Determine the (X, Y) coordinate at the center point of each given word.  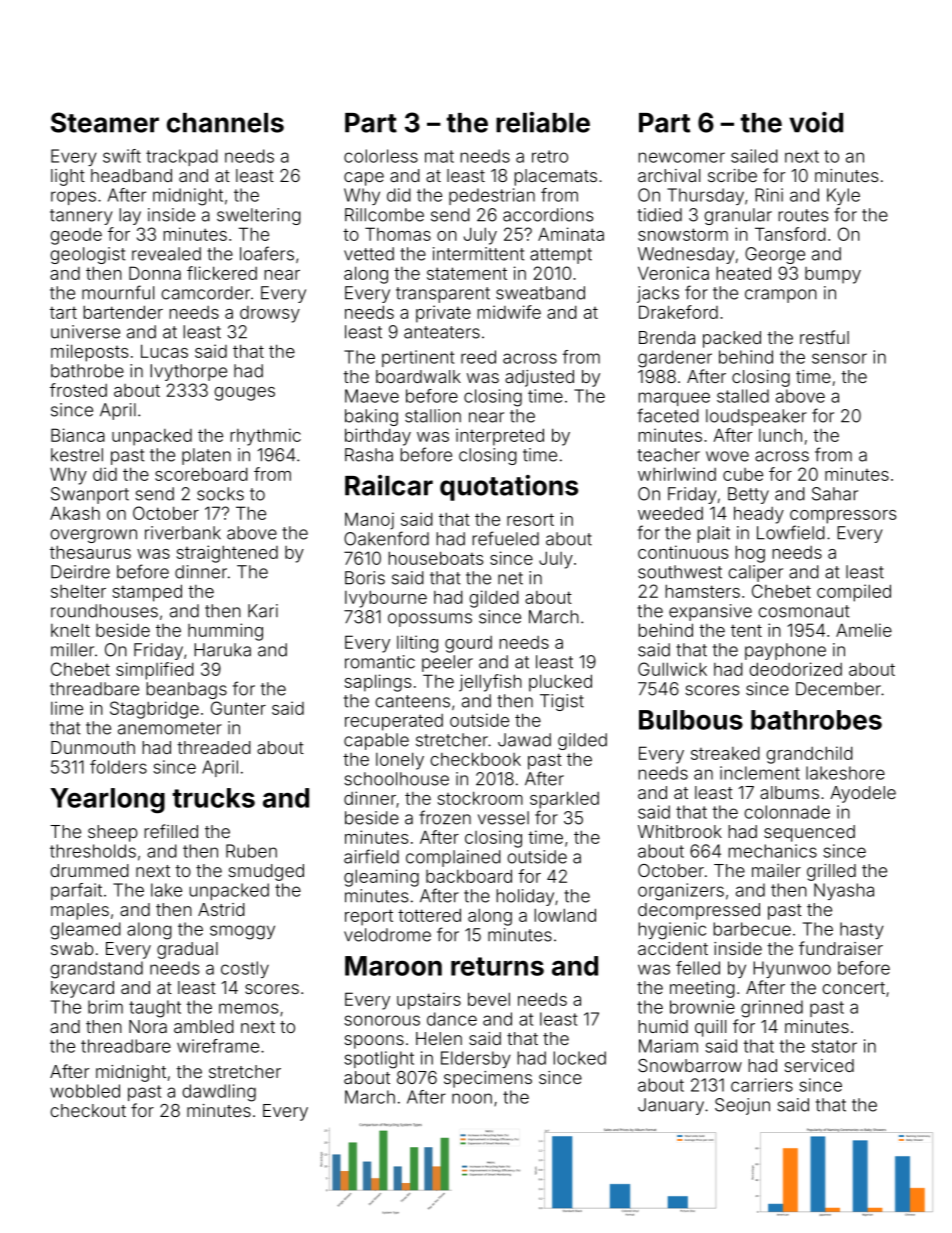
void (816, 122)
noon (472, 1098)
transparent (443, 295)
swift (122, 156)
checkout (88, 1110)
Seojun (742, 1106)
